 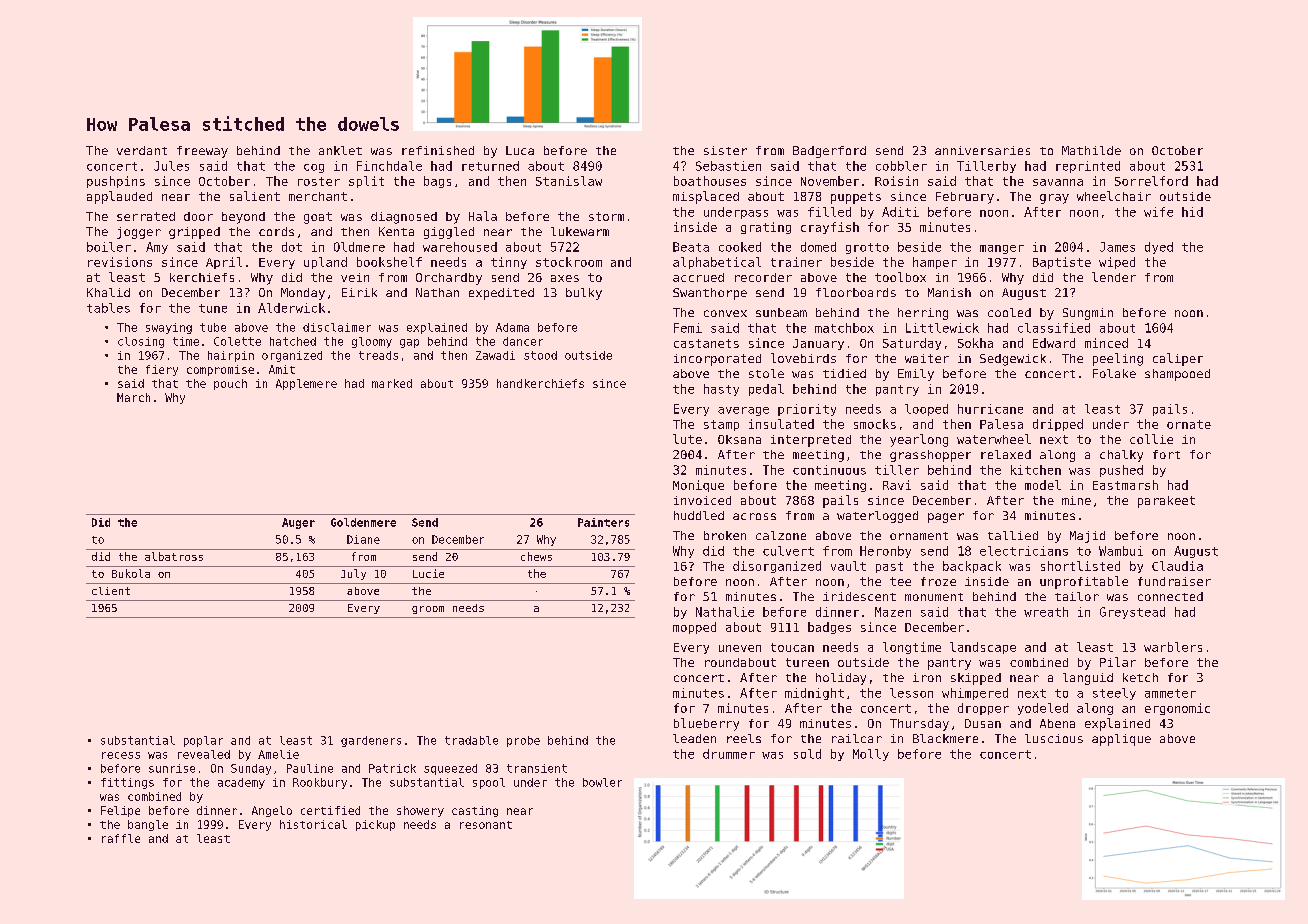 I want to click on alphabetical, so click(x=717, y=263).
